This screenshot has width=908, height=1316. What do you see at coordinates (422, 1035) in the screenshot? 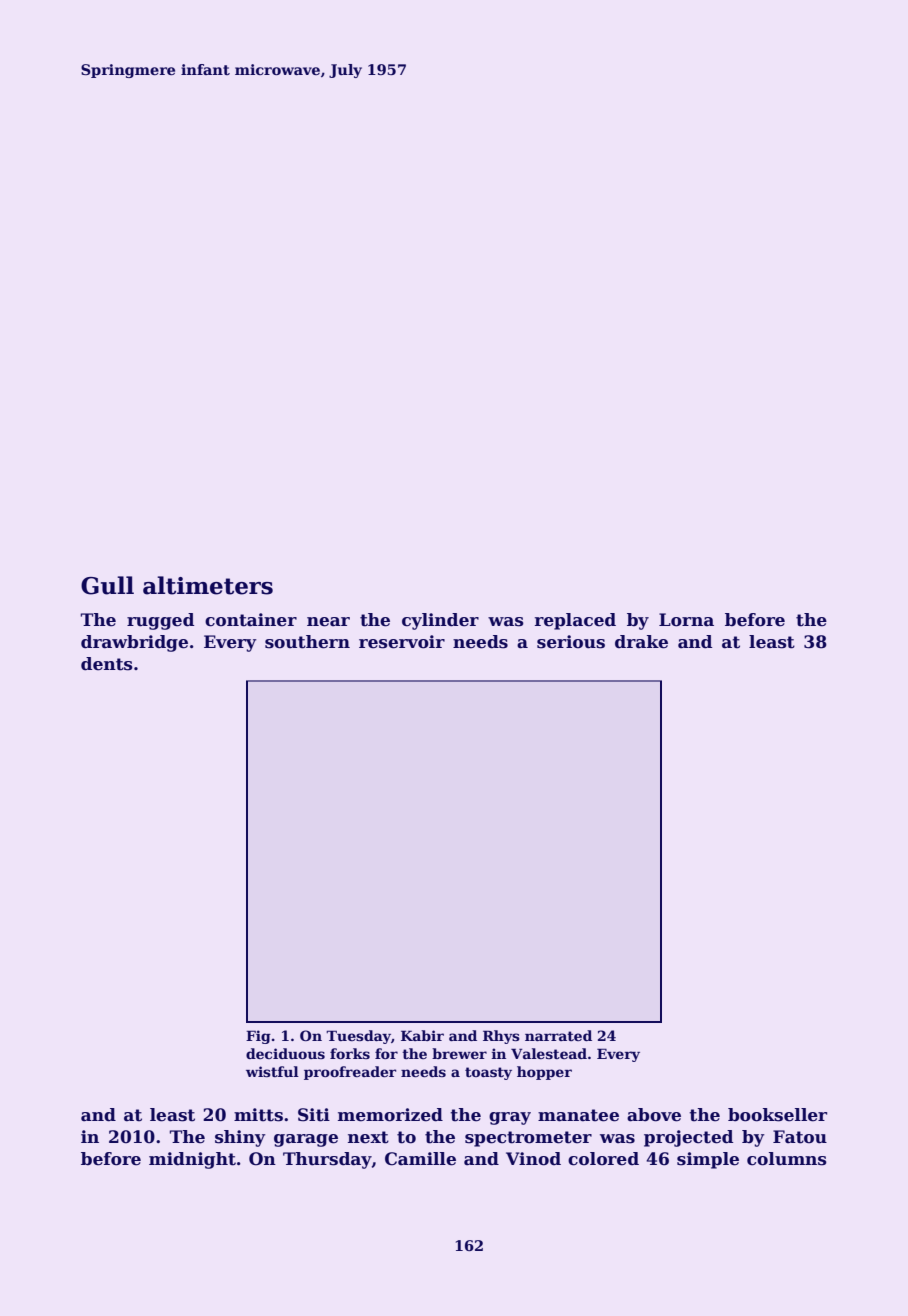
I see `Kabir` at bounding box center [422, 1035].
